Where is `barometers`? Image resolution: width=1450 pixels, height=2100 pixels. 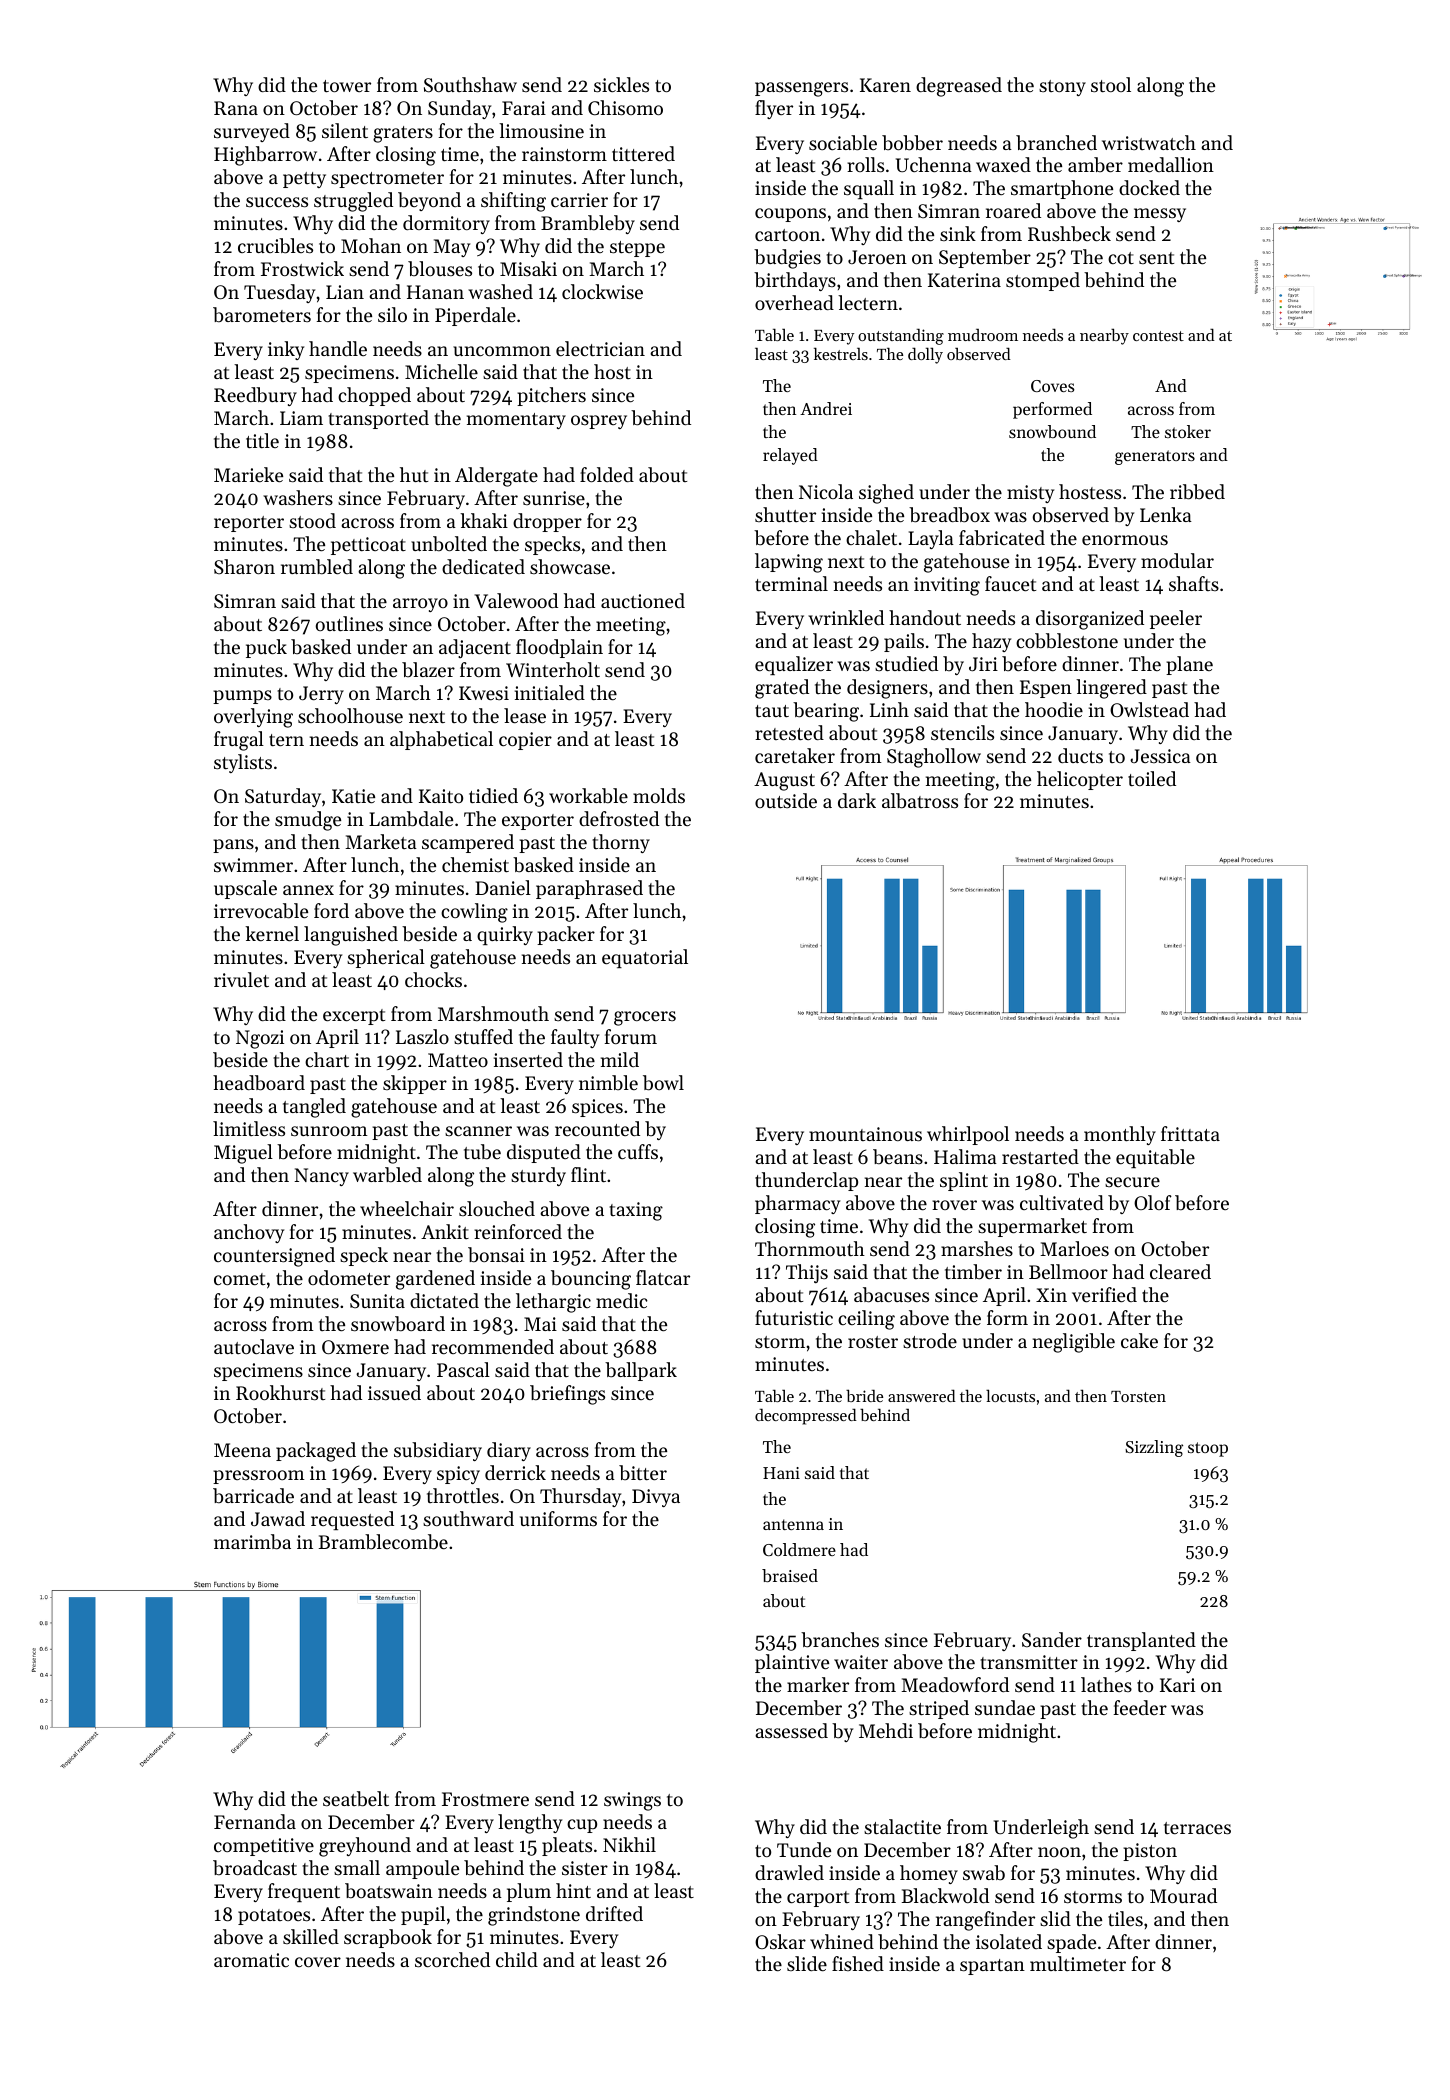
barometers is located at coordinates (262, 315).
